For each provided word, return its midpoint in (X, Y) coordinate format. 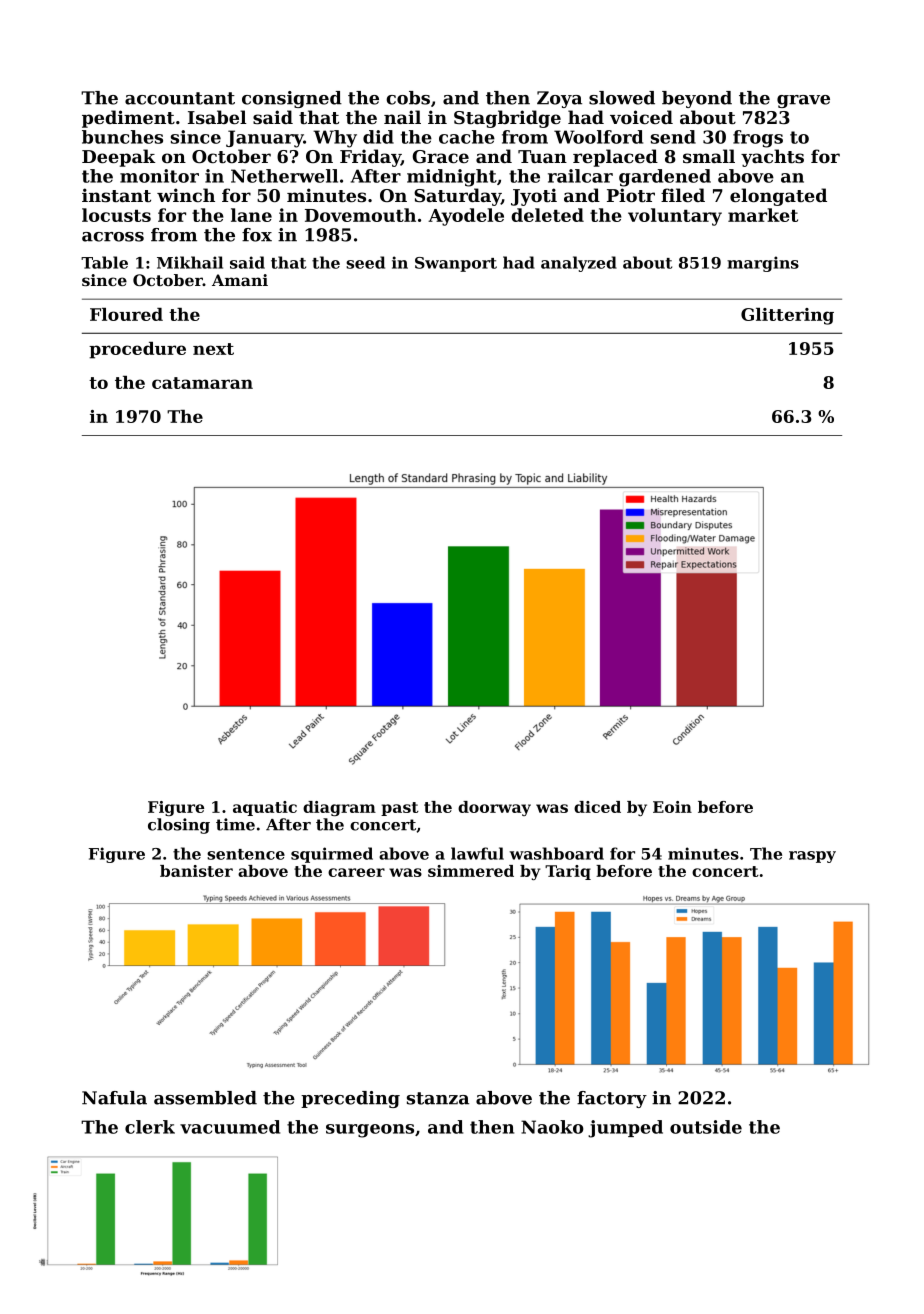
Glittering (787, 316)
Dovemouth (360, 215)
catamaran (202, 383)
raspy (812, 857)
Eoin (672, 807)
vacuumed (230, 1127)
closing (179, 826)
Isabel (217, 117)
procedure (137, 350)
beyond (697, 99)
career (356, 872)
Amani (240, 280)
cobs (408, 98)
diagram (339, 808)
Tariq (568, 872)
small (709, 156)
